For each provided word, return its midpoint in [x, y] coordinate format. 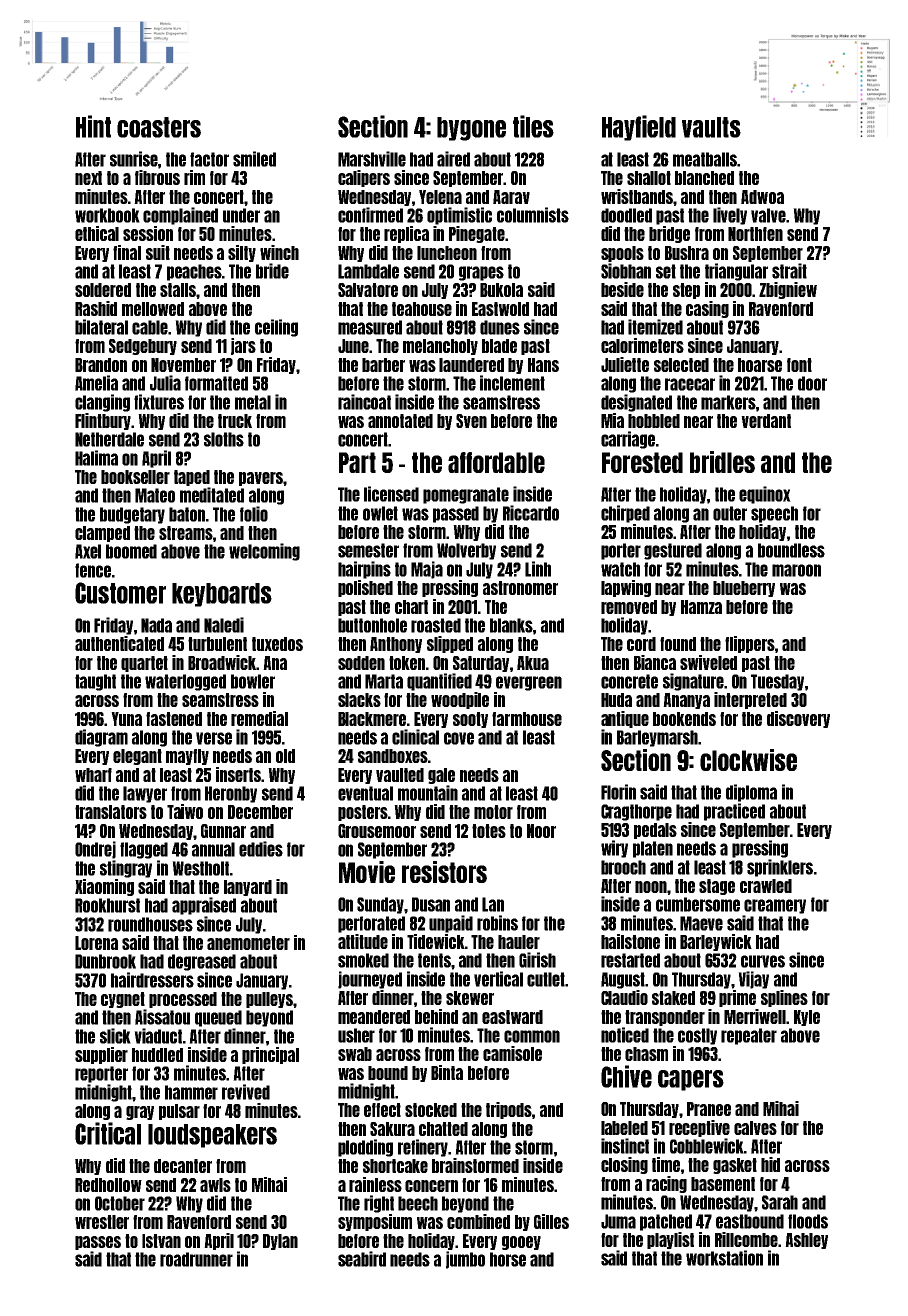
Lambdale [368, 271]
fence [93, 570]
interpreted [750, 700]
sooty [470, 720]
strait [789, 271]
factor [209, 159]
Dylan [280, 1242]
